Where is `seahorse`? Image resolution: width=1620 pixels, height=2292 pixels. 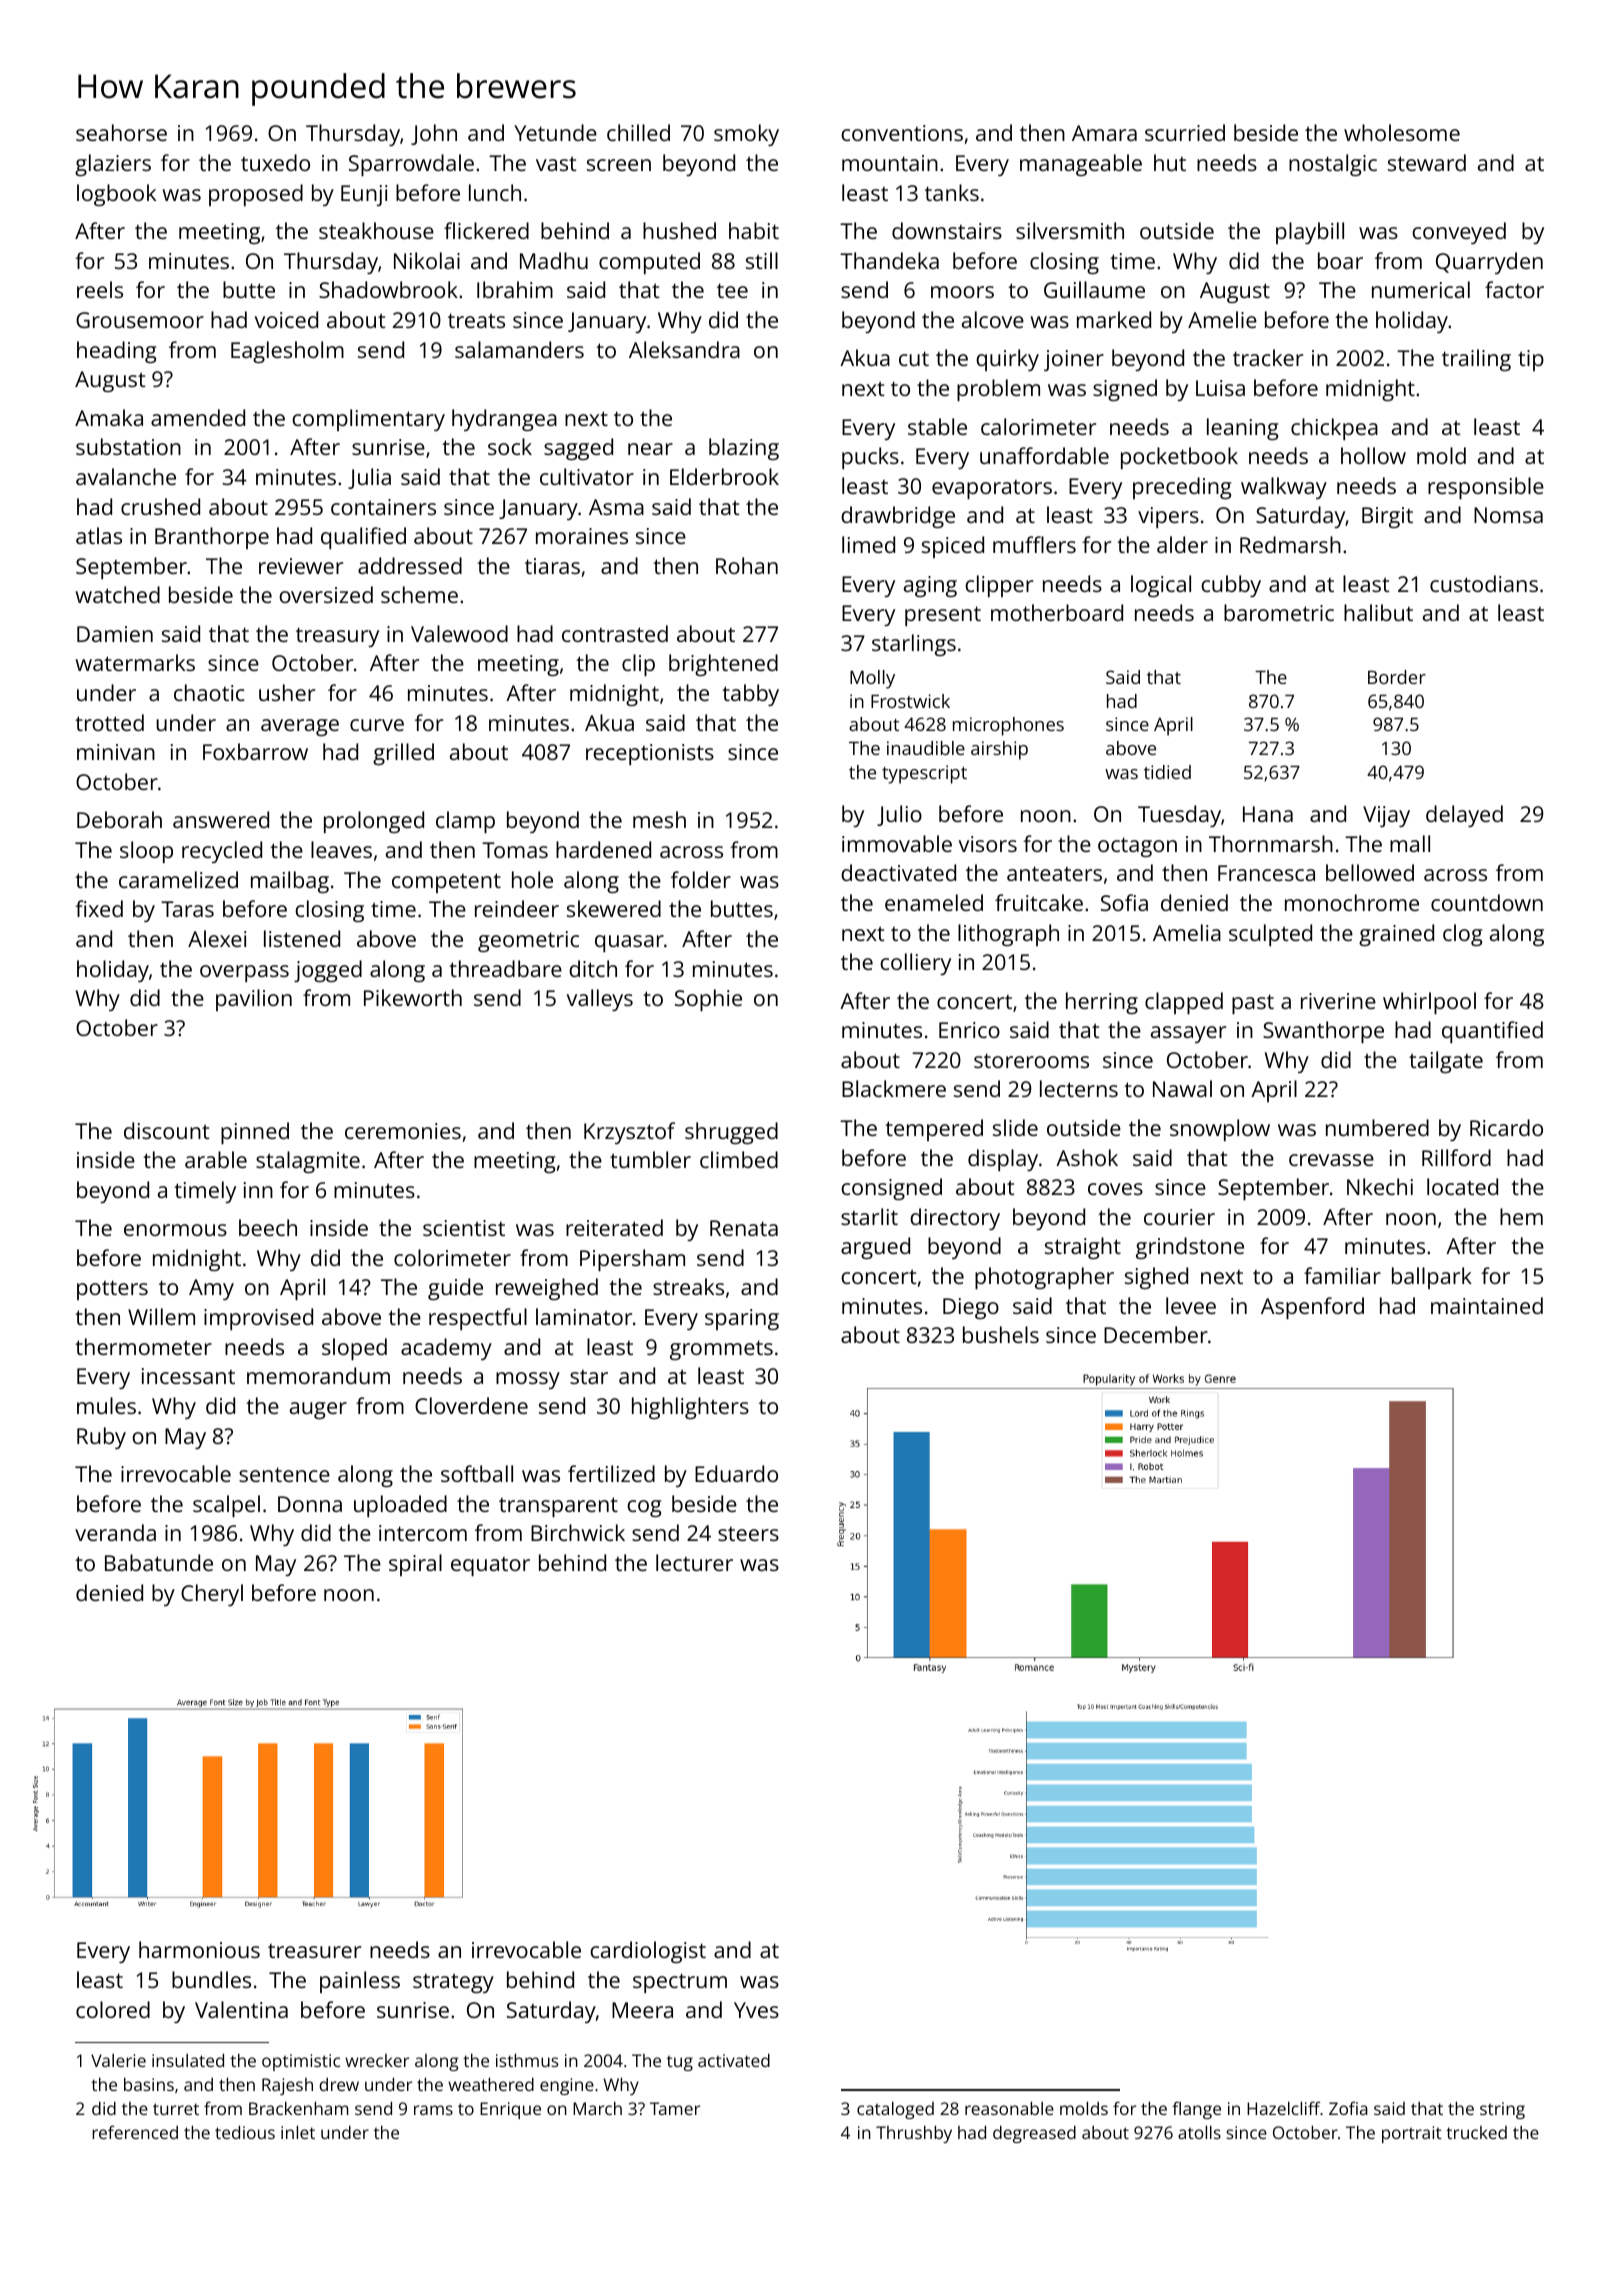 seahorse is located at coordinates (121, 132).
